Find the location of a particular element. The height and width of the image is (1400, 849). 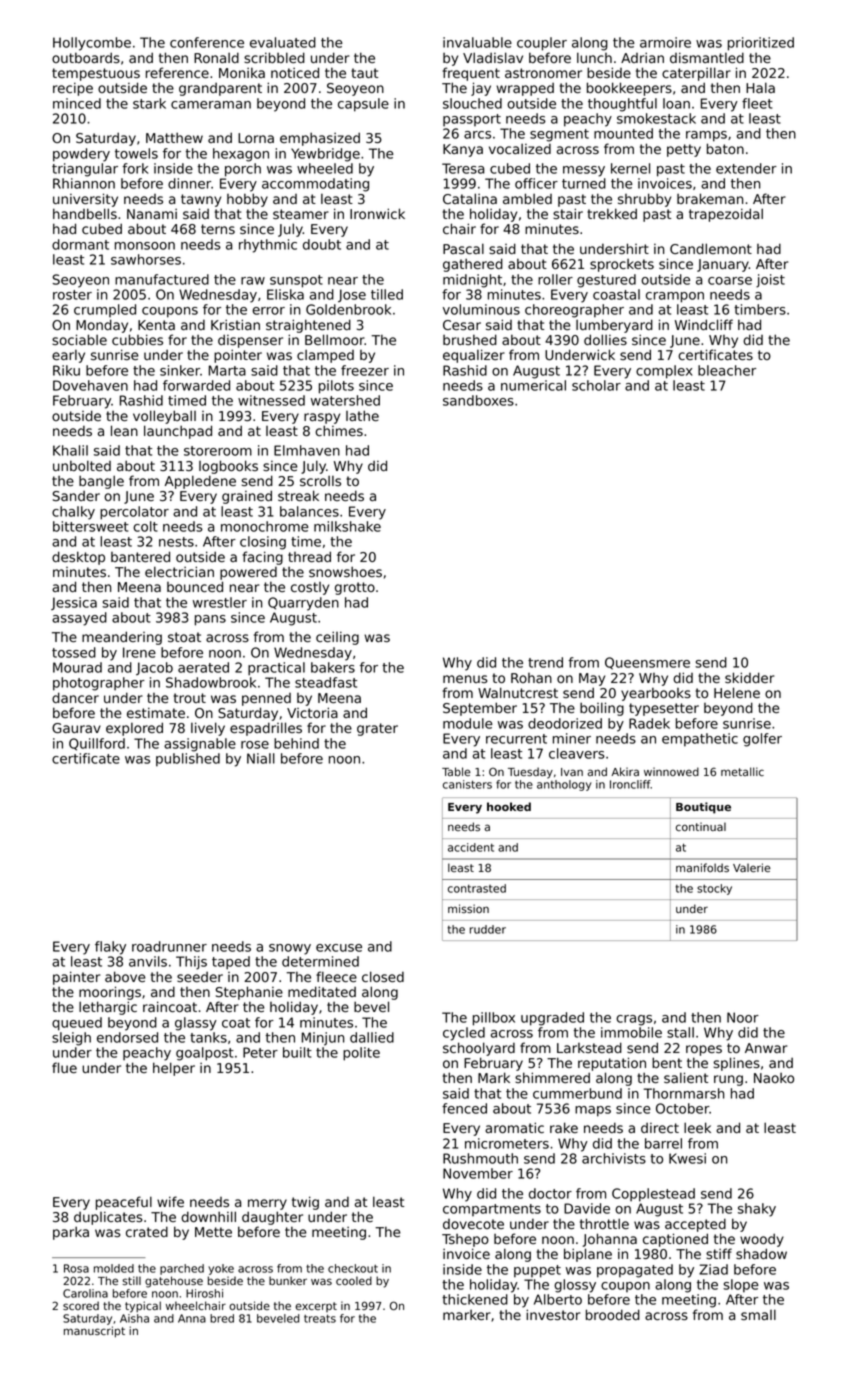

Cesar is located at coordinates (462, 325).
